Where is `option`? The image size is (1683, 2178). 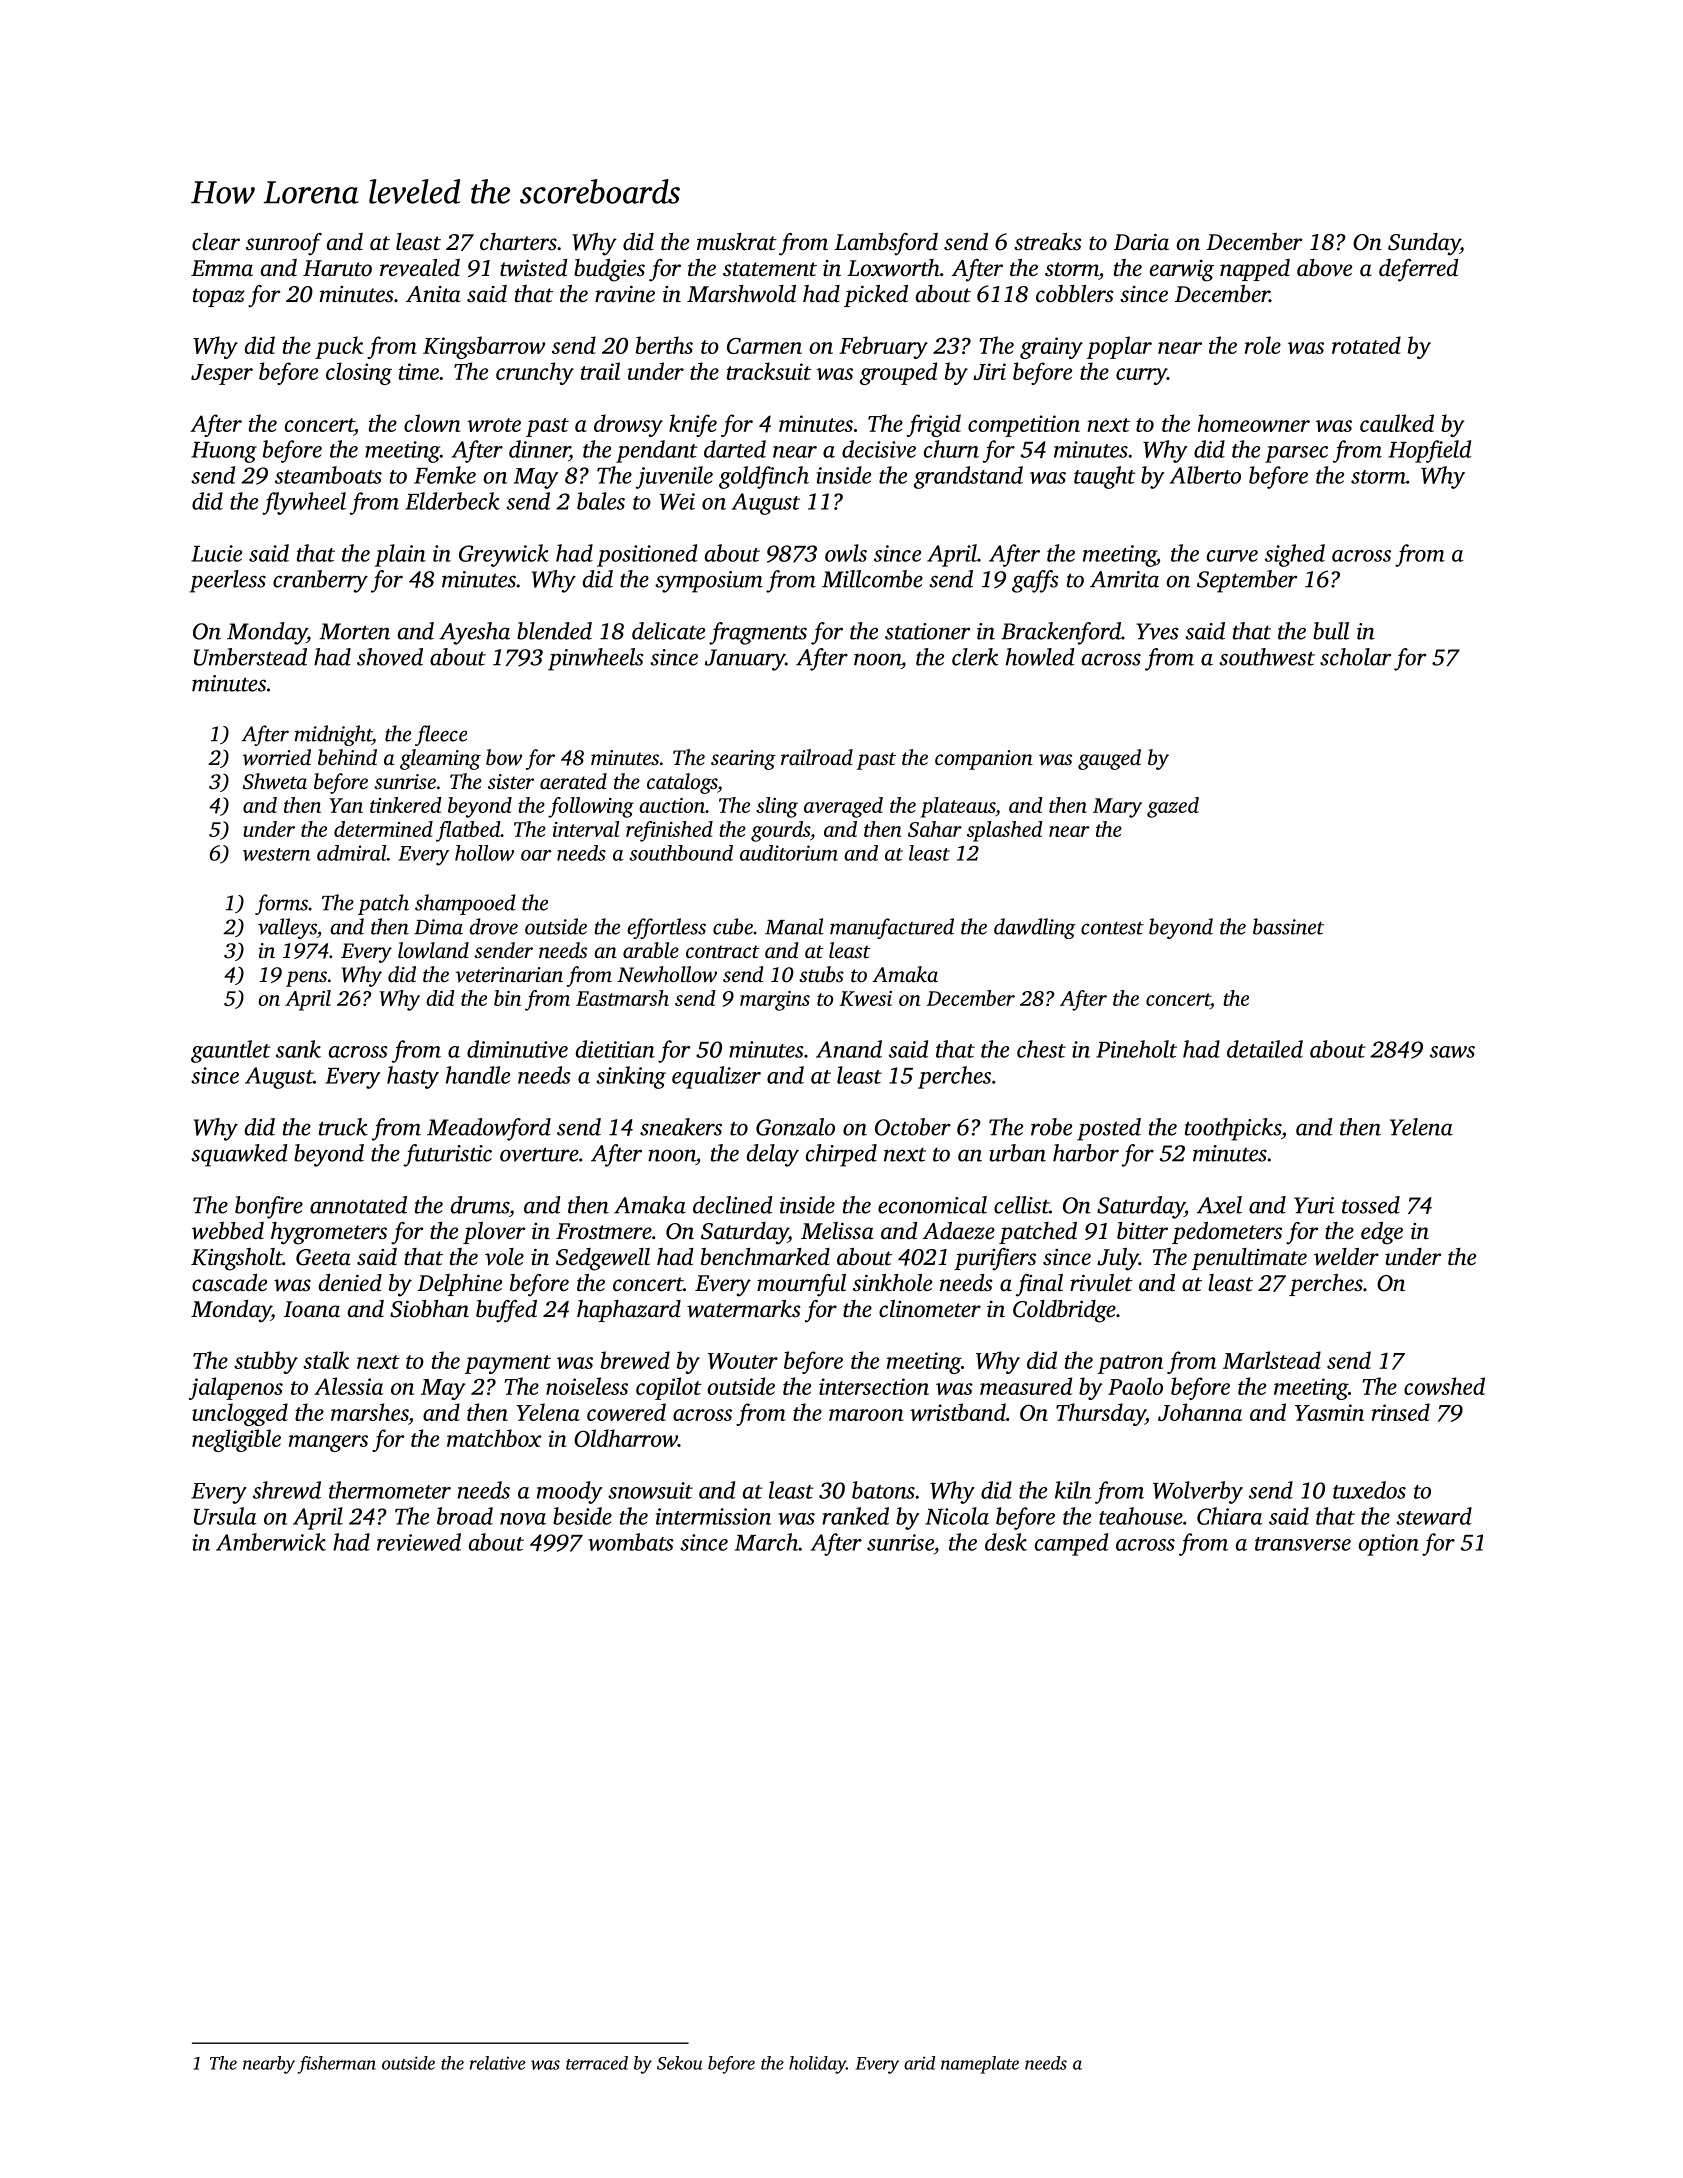 option is located at coordinates (1388, 1545).
